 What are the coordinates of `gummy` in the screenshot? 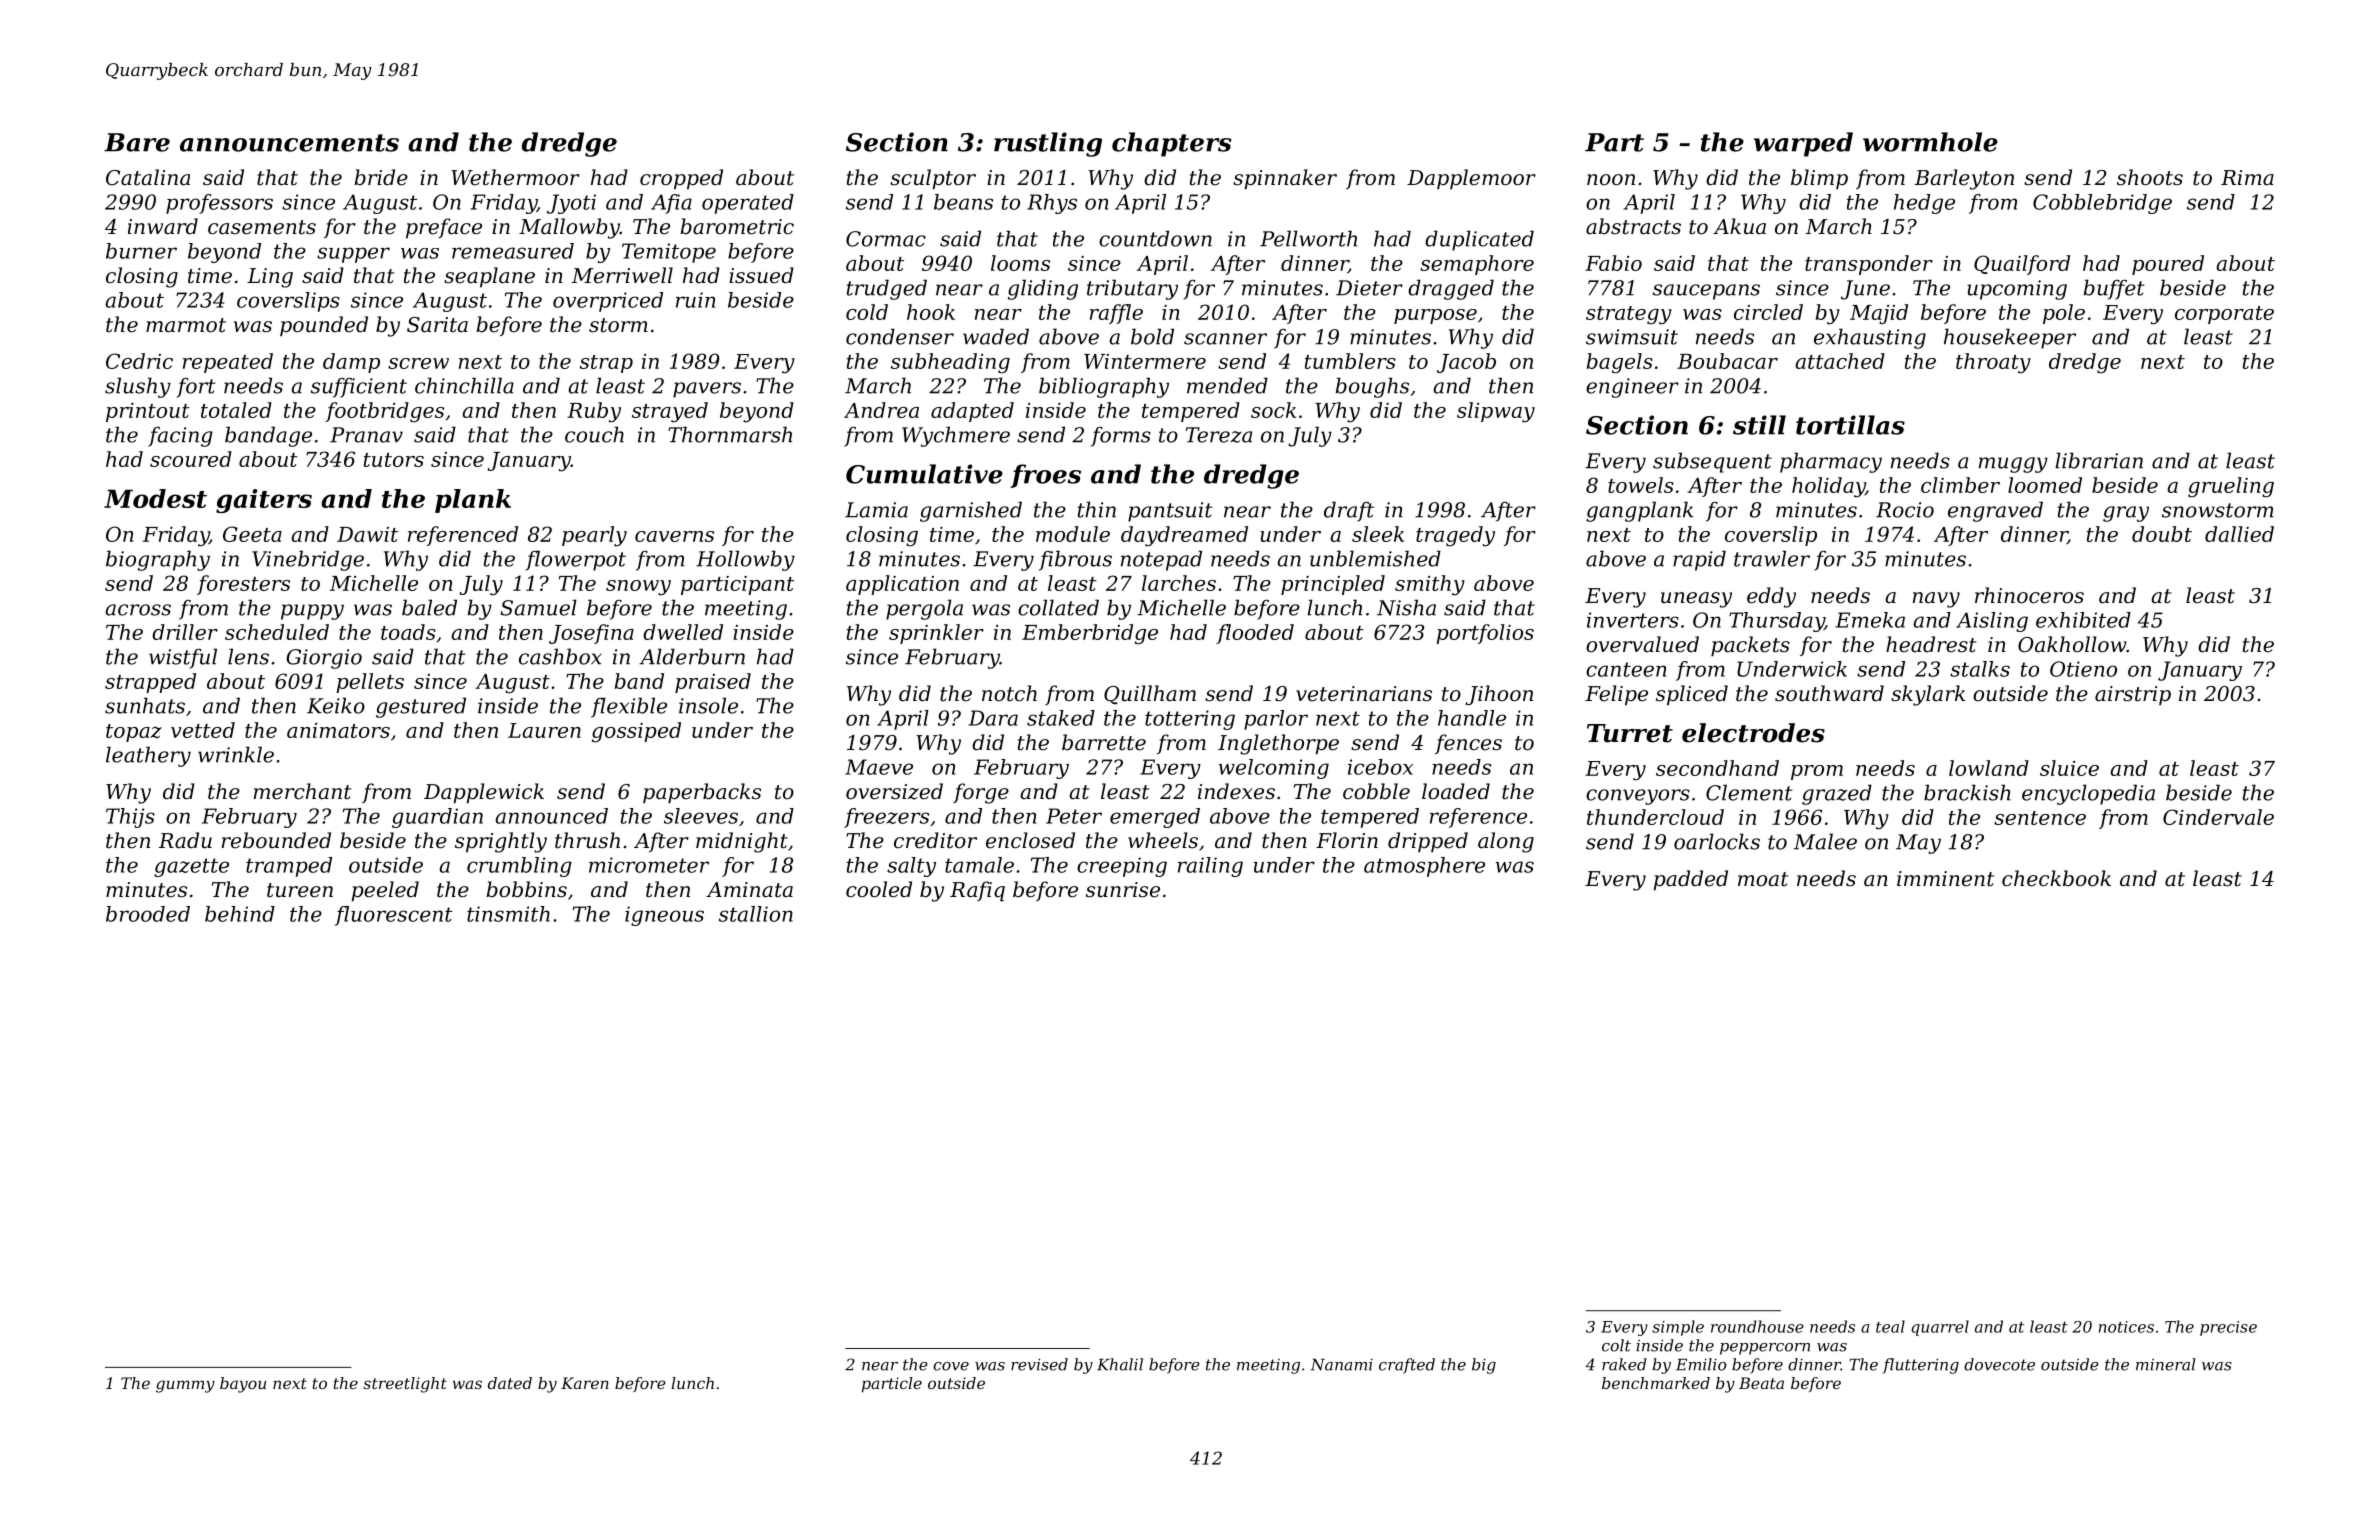 It's located at (185, 1386).
